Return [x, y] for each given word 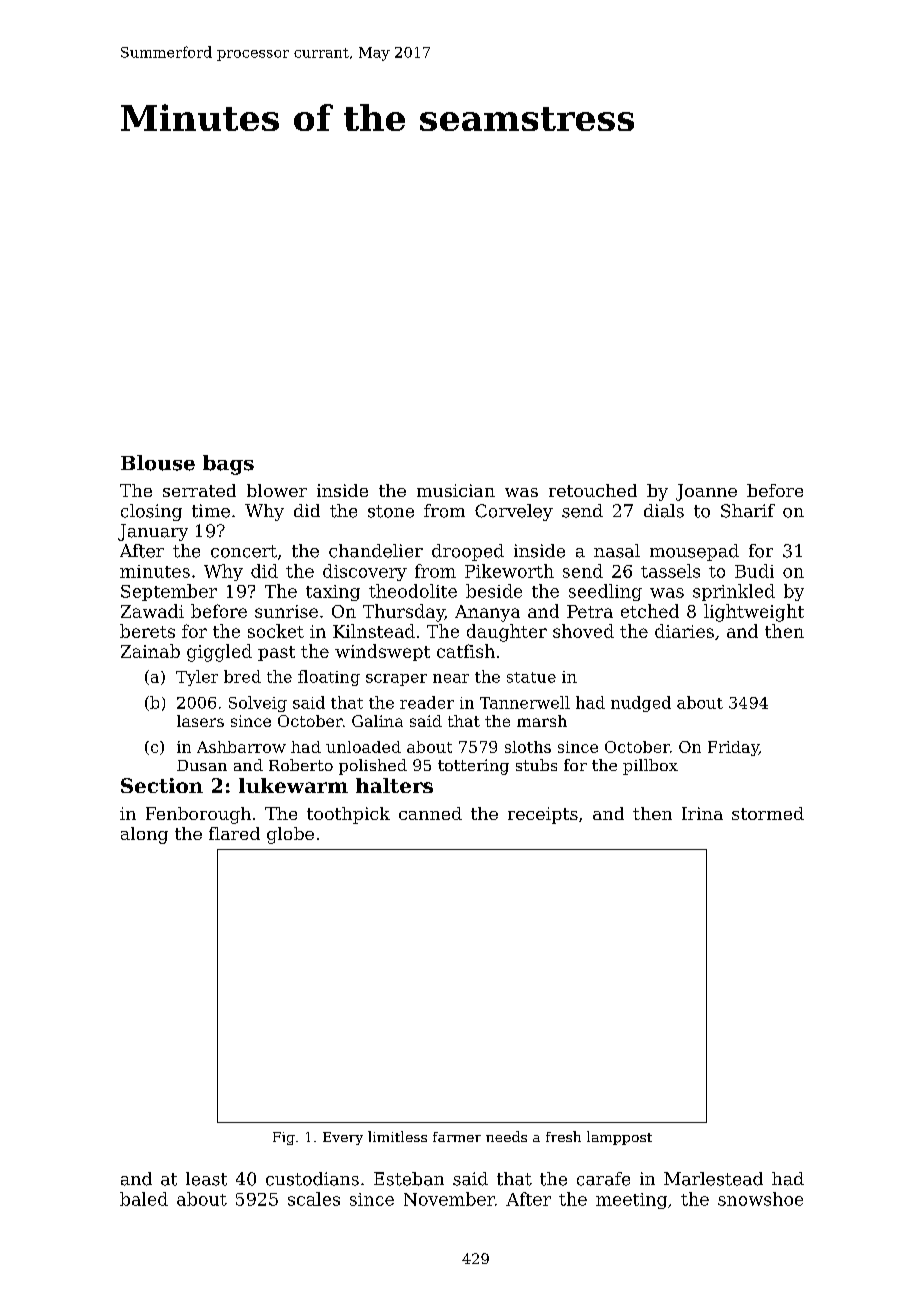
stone [391, 511]
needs [506, 1136]
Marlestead [713, 1179]
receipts [543, 815]
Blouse [158, 463]
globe [290, 835]
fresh [563, 1136]
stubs [536, 765]
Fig [284, 1138]
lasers [200, 721]
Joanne [706, 492]
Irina [702, 813]
